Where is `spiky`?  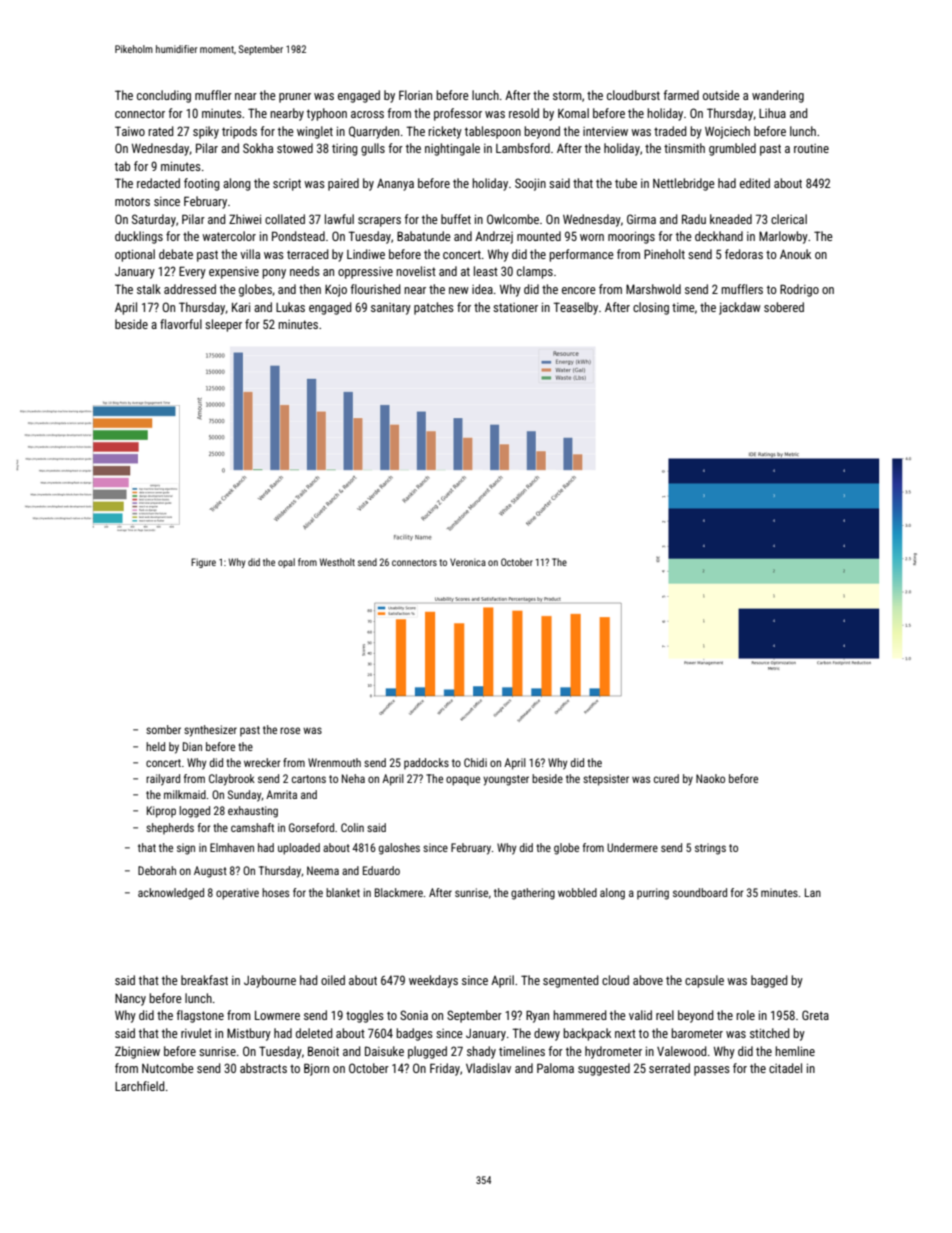 spiky is located at coordinates (206, 132).
